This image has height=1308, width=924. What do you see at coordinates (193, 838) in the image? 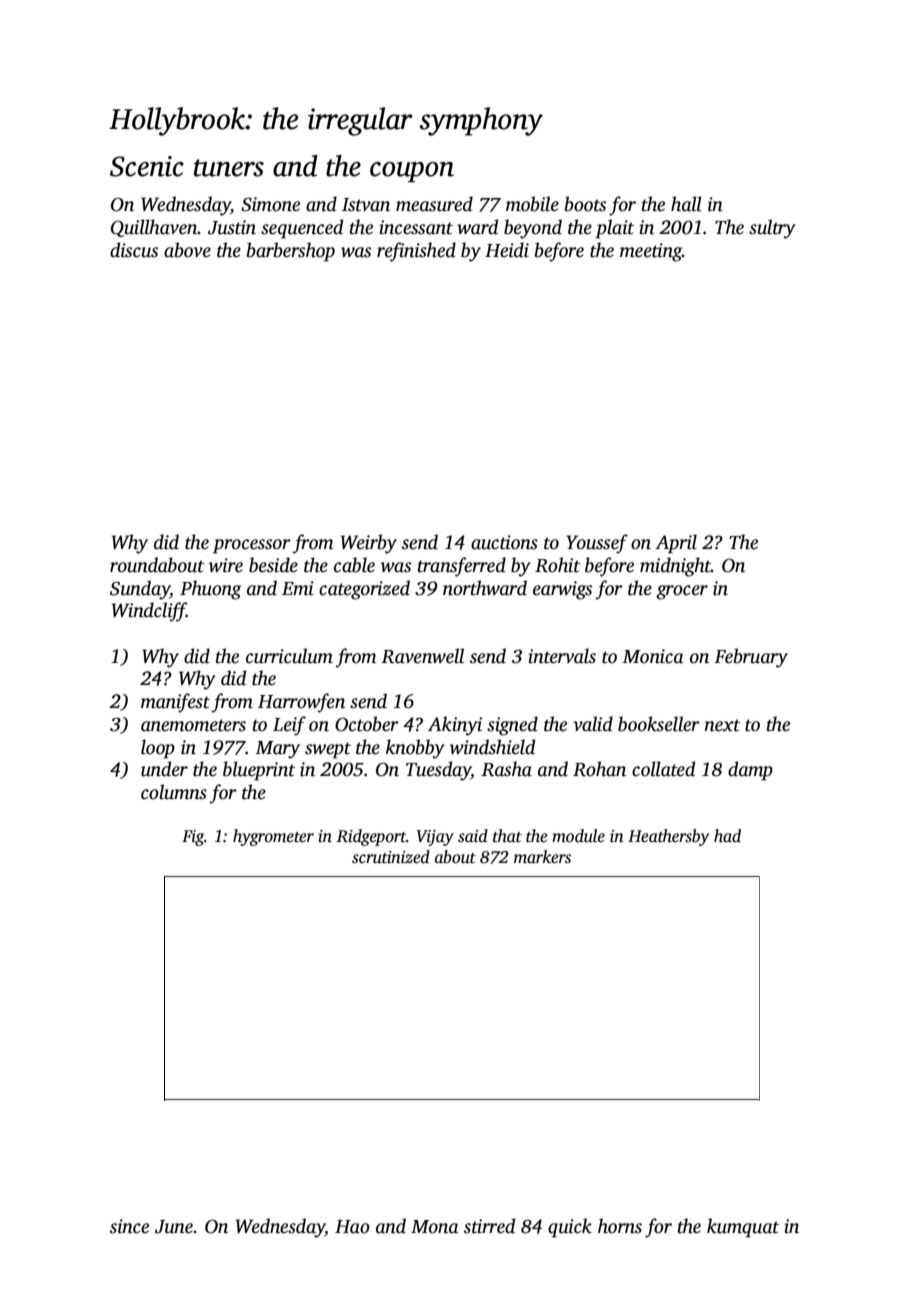
I see `Fig` at bounding box center [193, 838].
